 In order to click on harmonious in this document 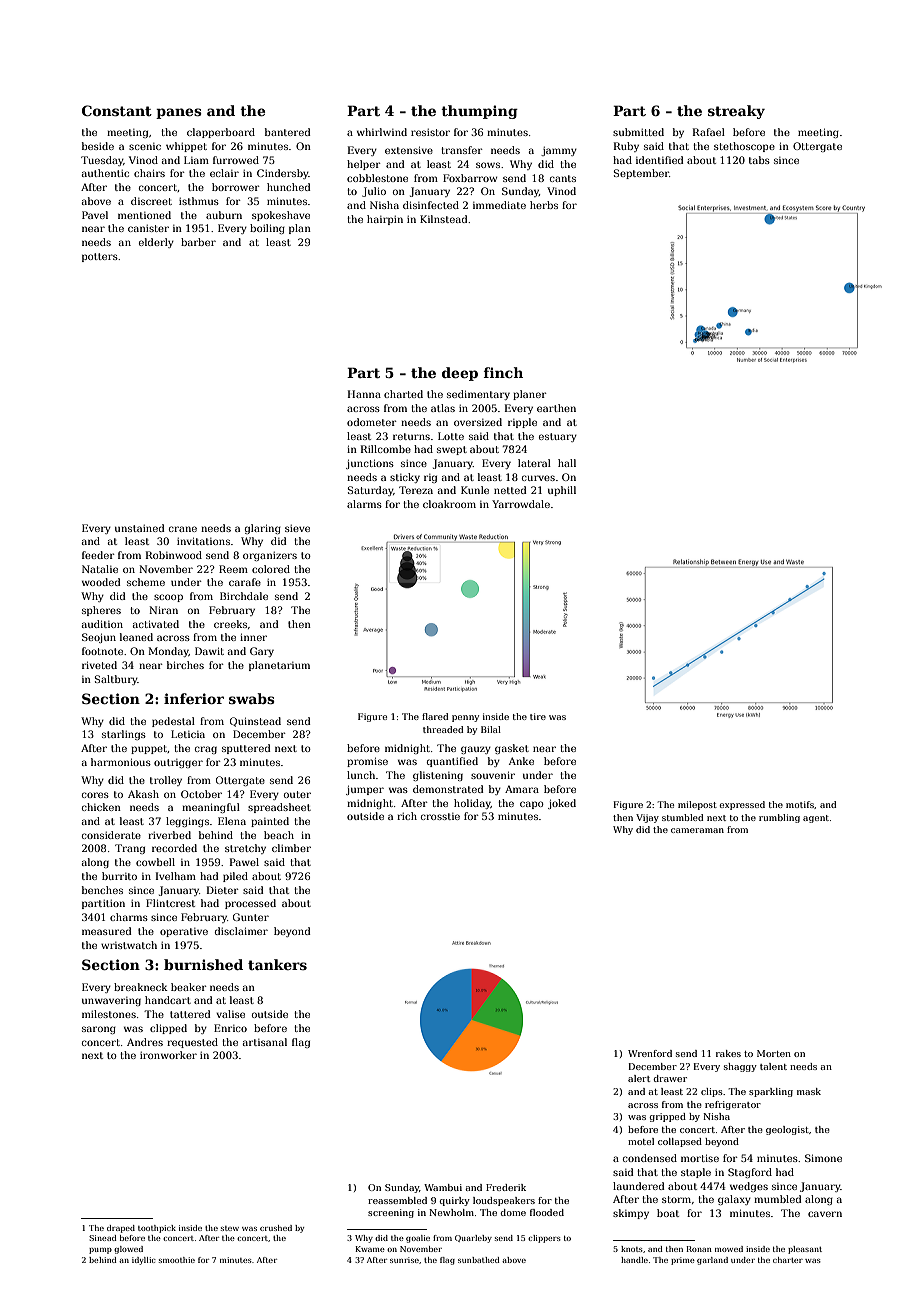, I will do `click(121, 762)`.
